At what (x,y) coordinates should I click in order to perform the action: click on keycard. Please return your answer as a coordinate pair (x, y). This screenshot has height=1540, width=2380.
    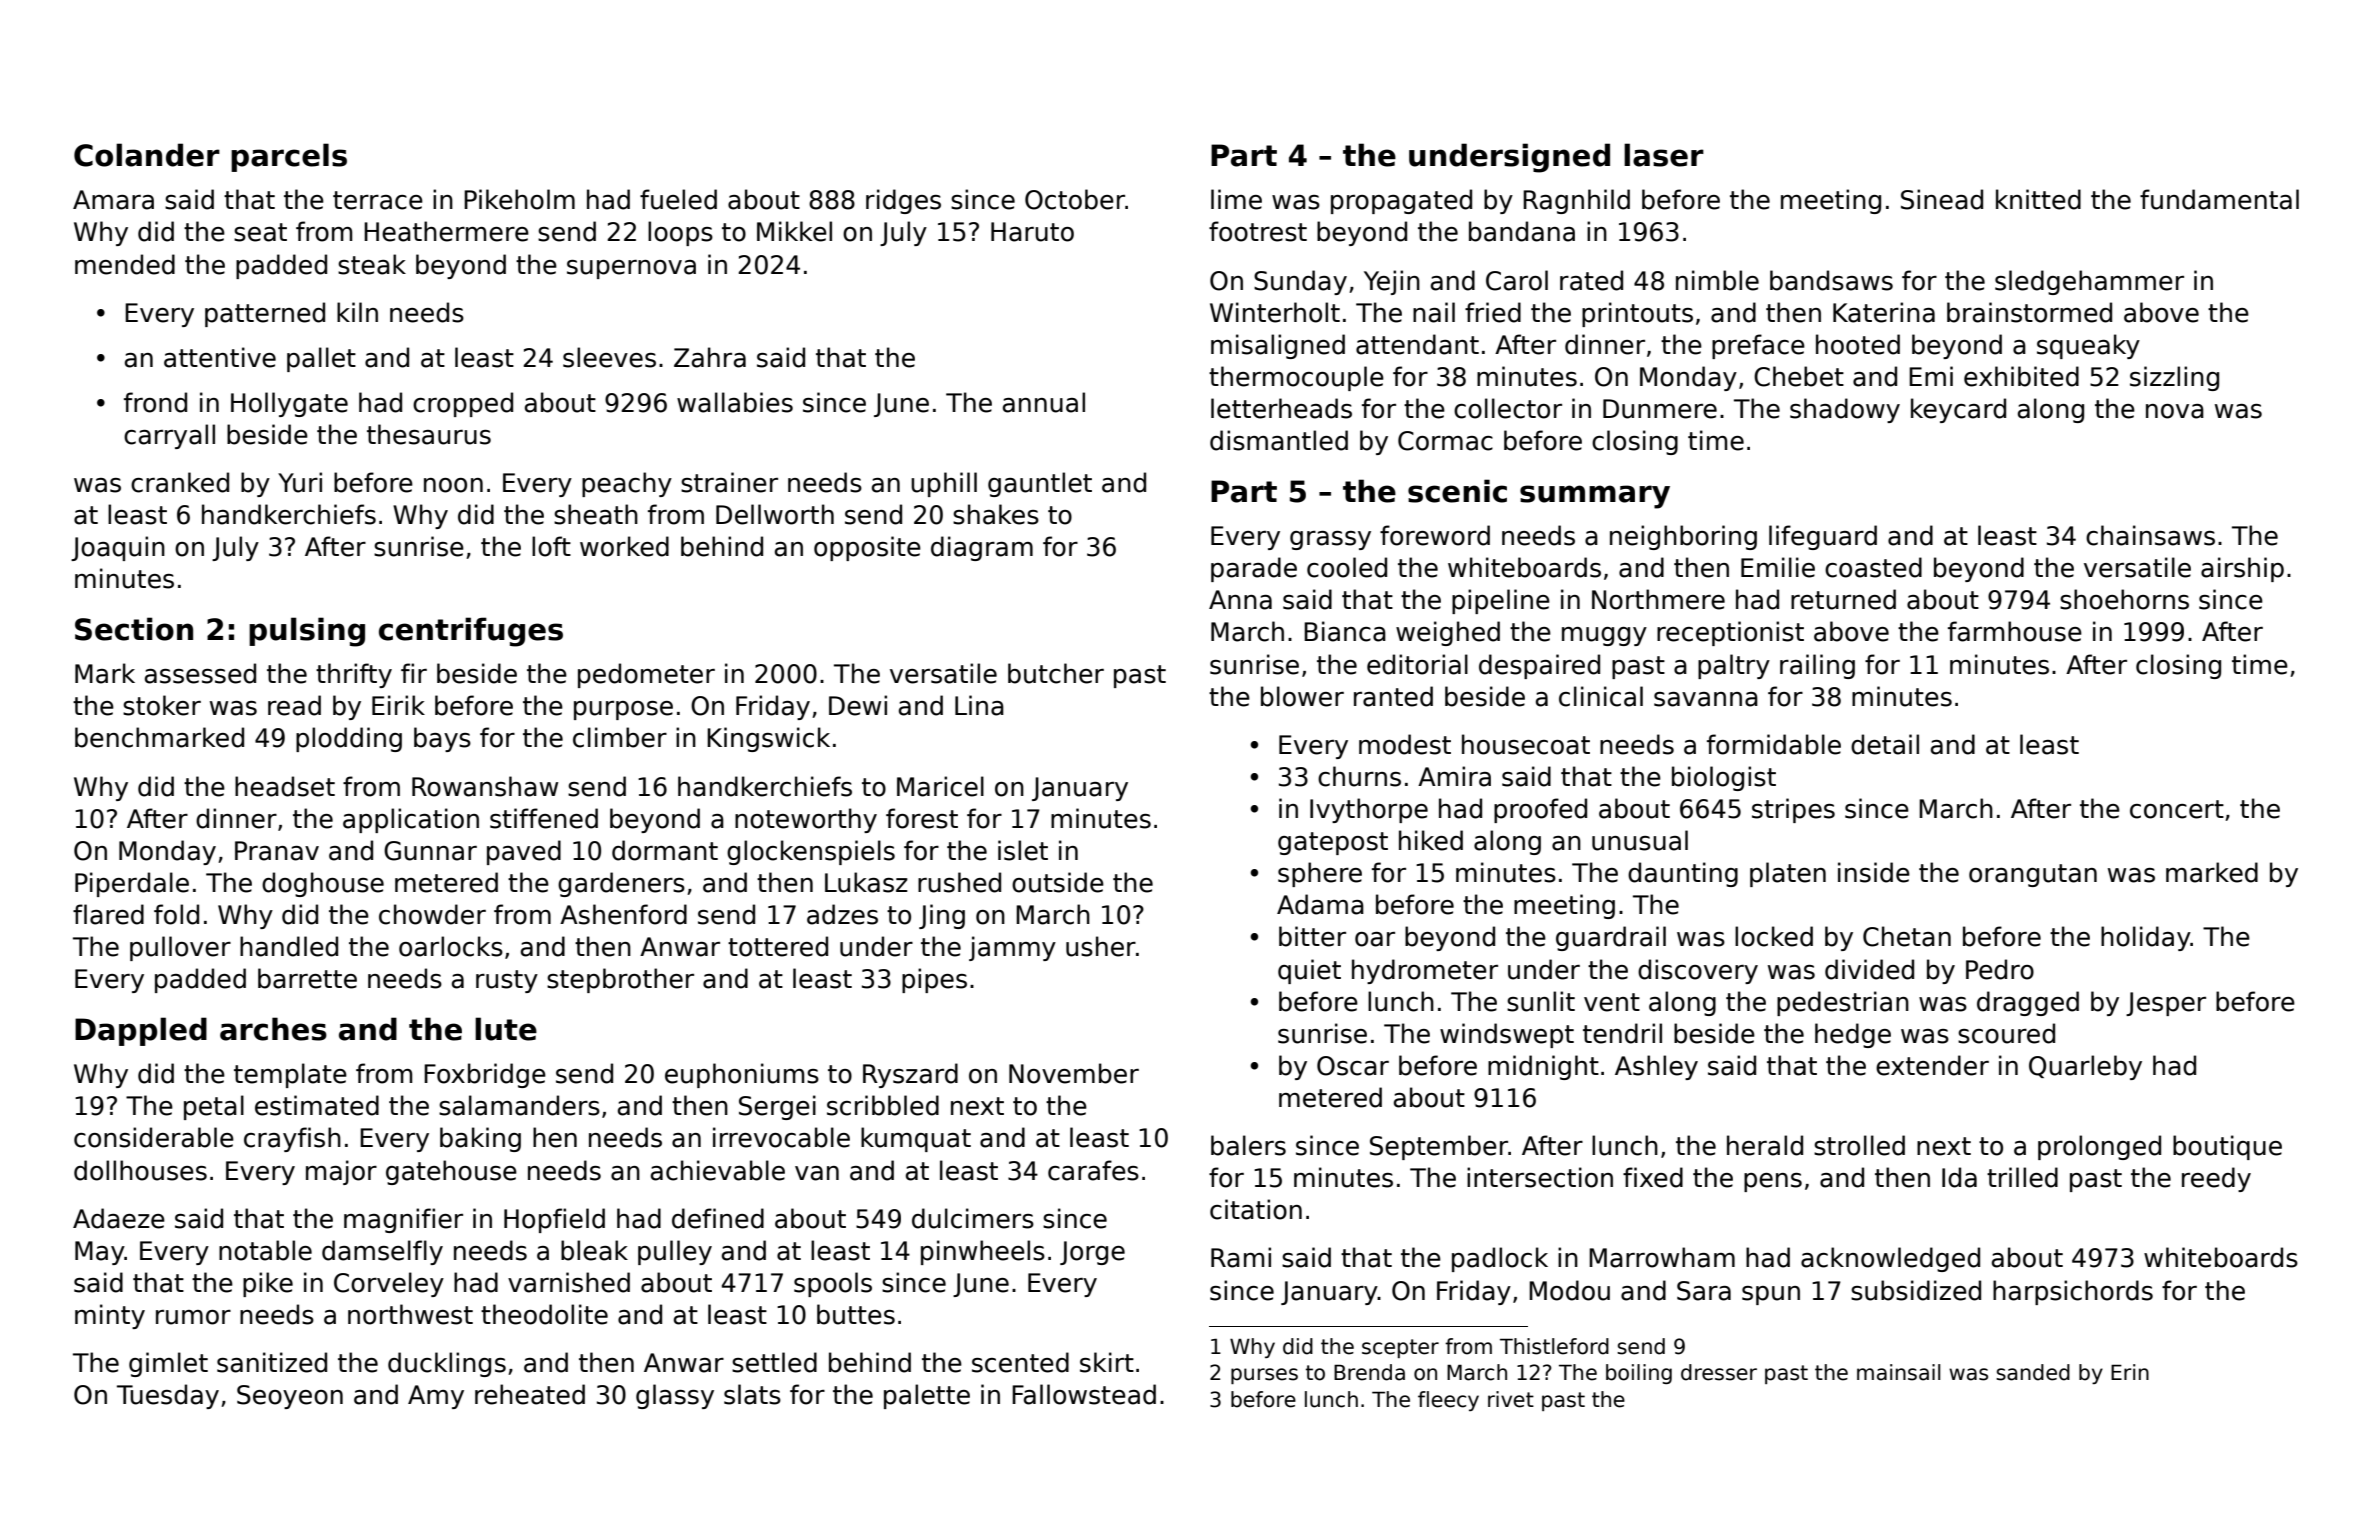
    Looking at the image, I should click on (1958, 410).
